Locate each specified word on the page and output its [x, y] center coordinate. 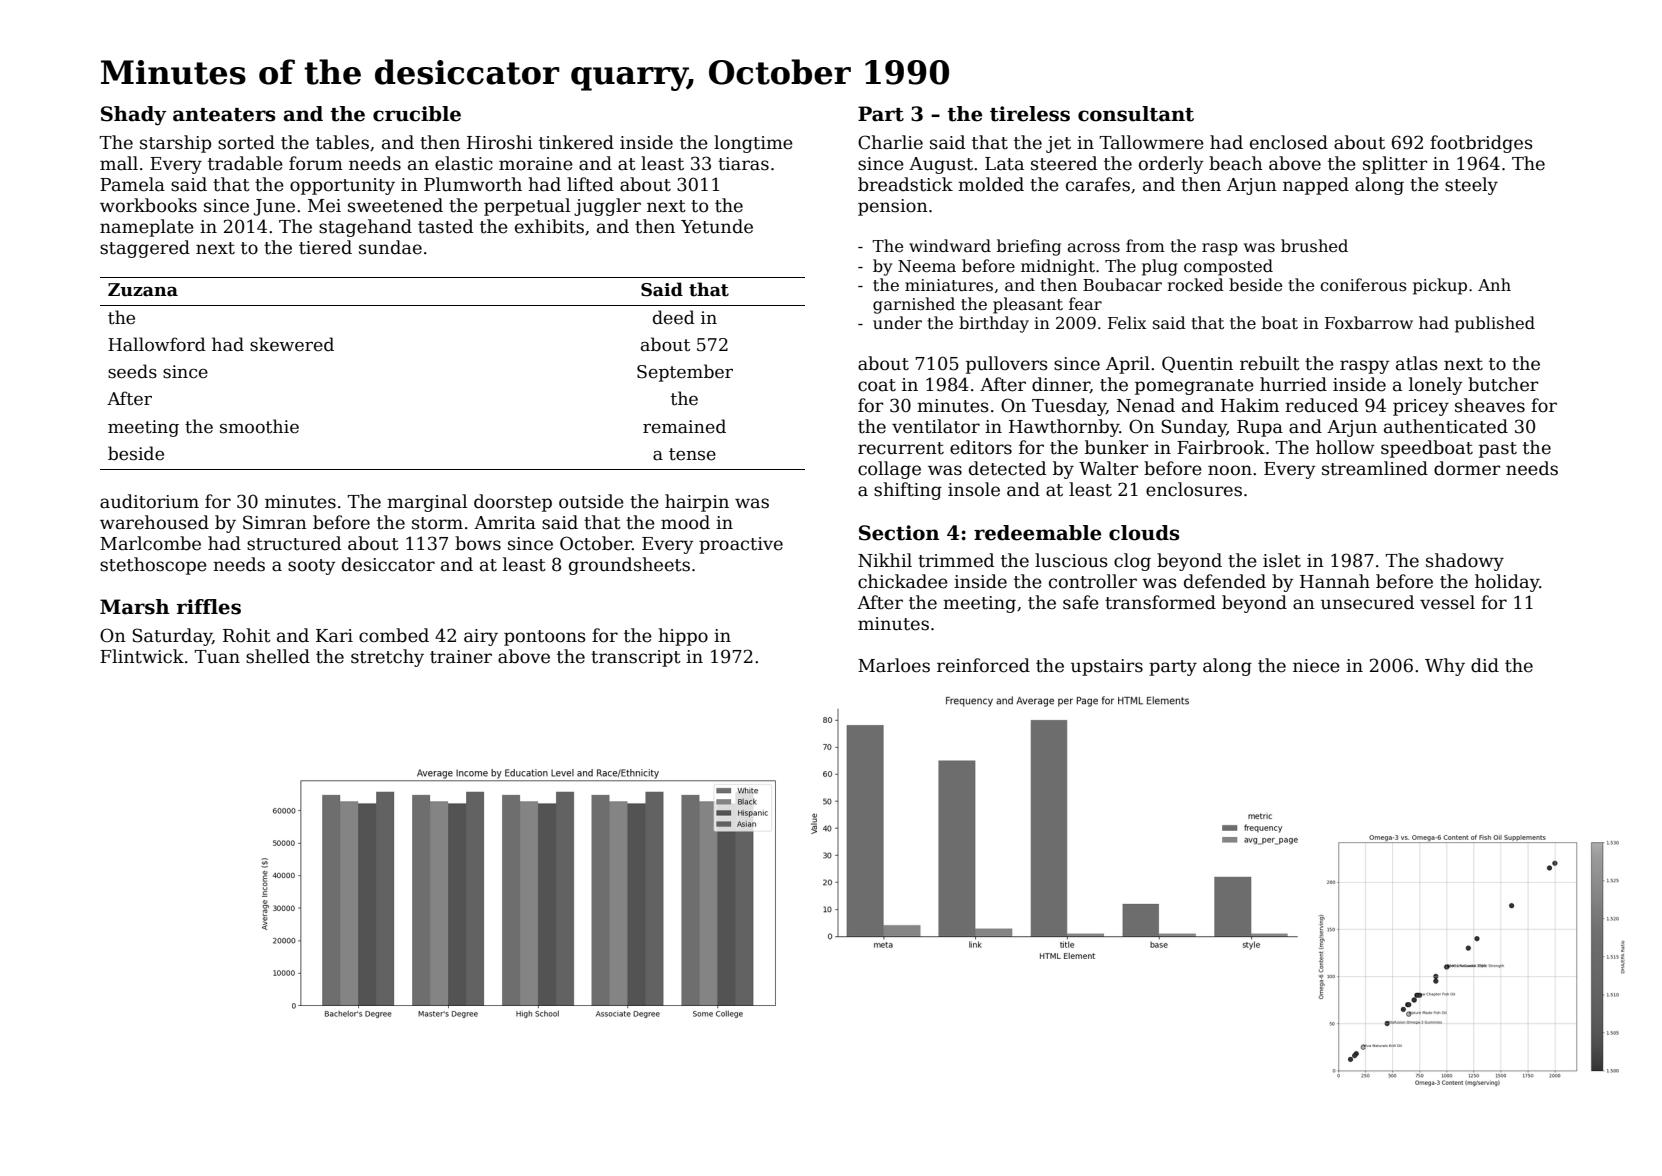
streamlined [1375, 468]
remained [684, 426]
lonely [1435, 386]
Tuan [217, 657]
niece [1316, 666]
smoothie [259, 426]
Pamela [132, 184]
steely [1471, 186]
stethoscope [153, 566]
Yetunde [717, 226]
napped [1316, 186]
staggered [145, 249]
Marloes [894, 665]
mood [685, 522]
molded [991, 184]
